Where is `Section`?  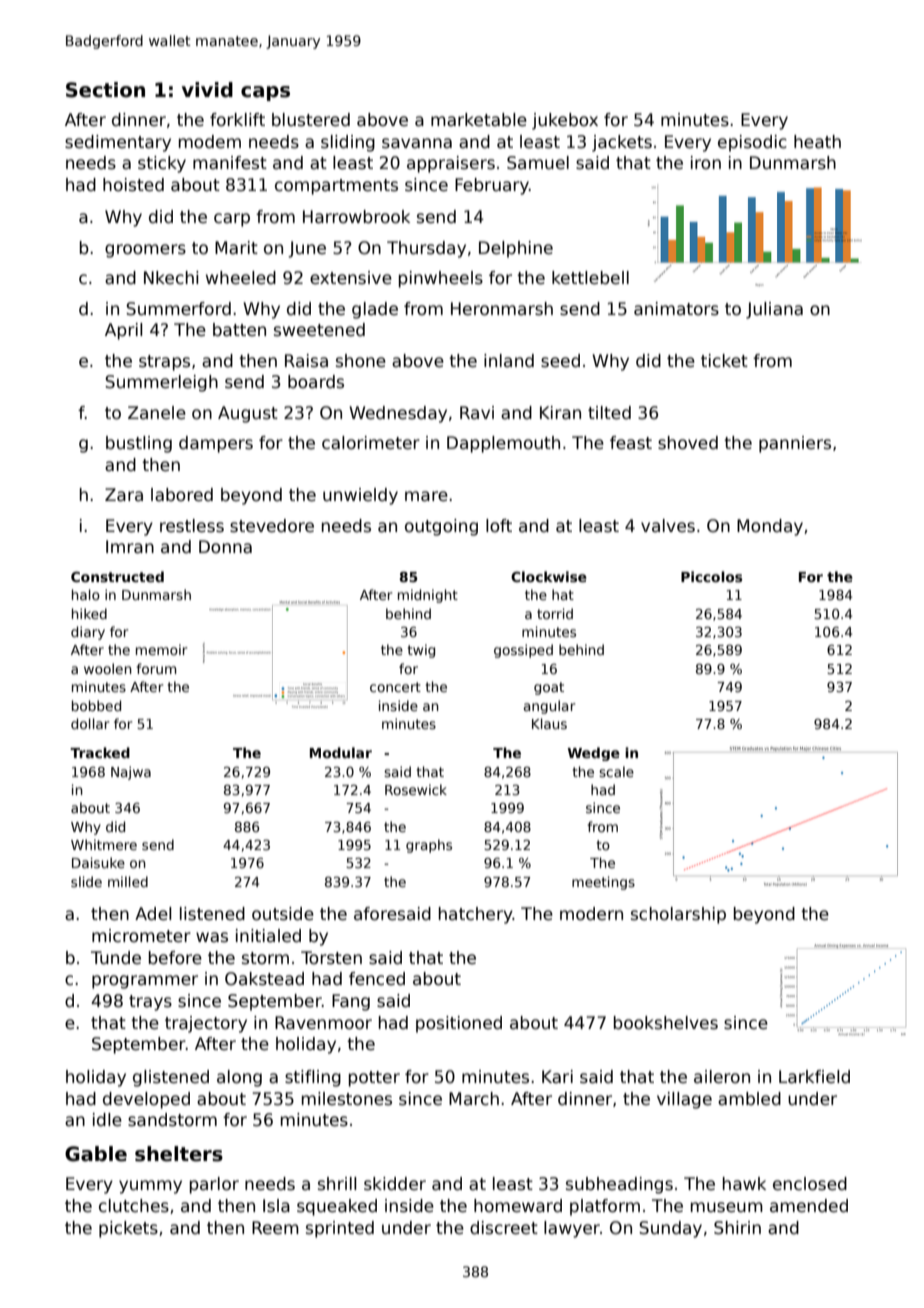 Section is located at coordinates (105, 90).
